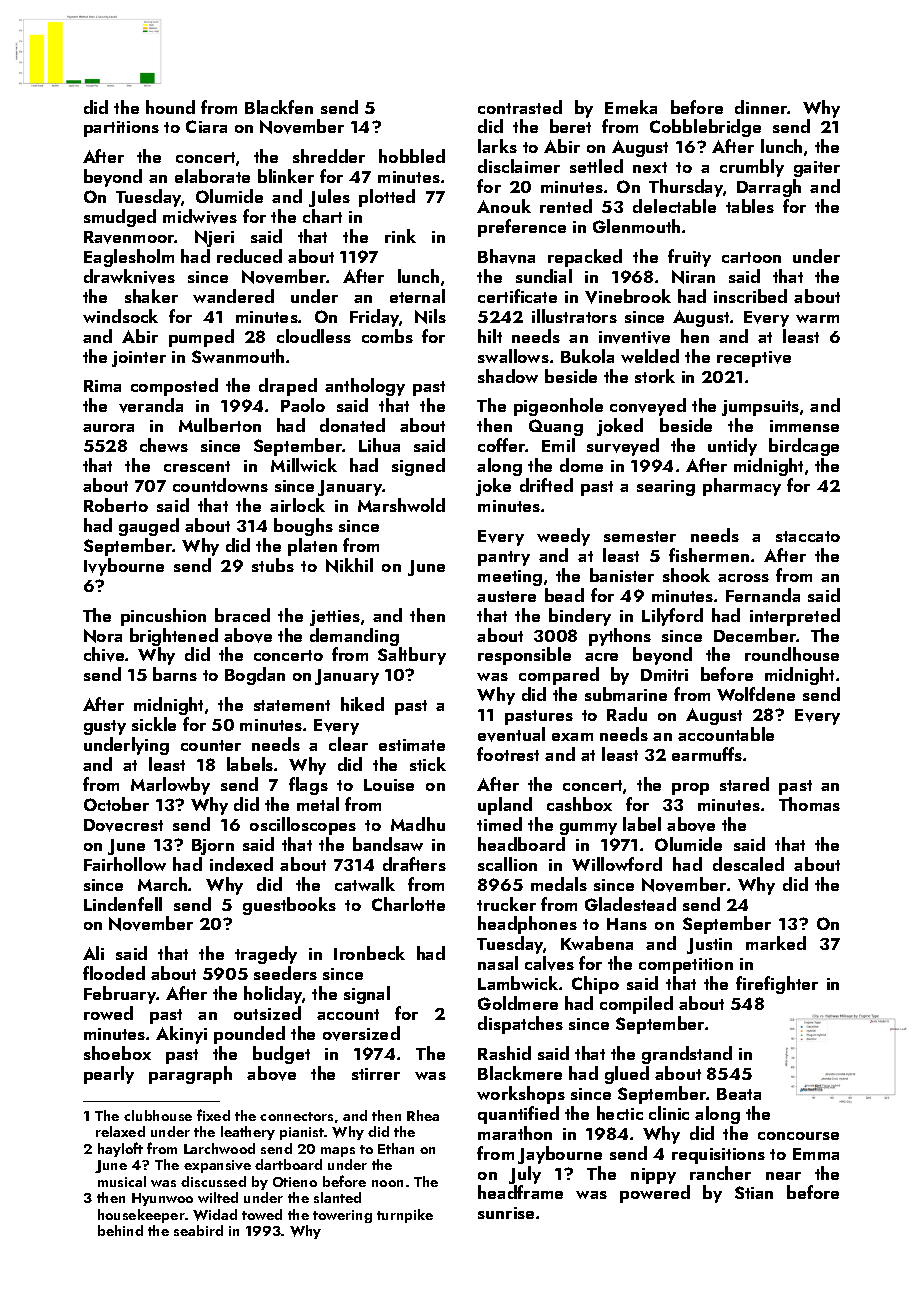 The height and width of the document is (1308, 924). What do you see at coordinates (504, 1053) in the document?
I see `Rashid` at bounding box center [504, 1053].
